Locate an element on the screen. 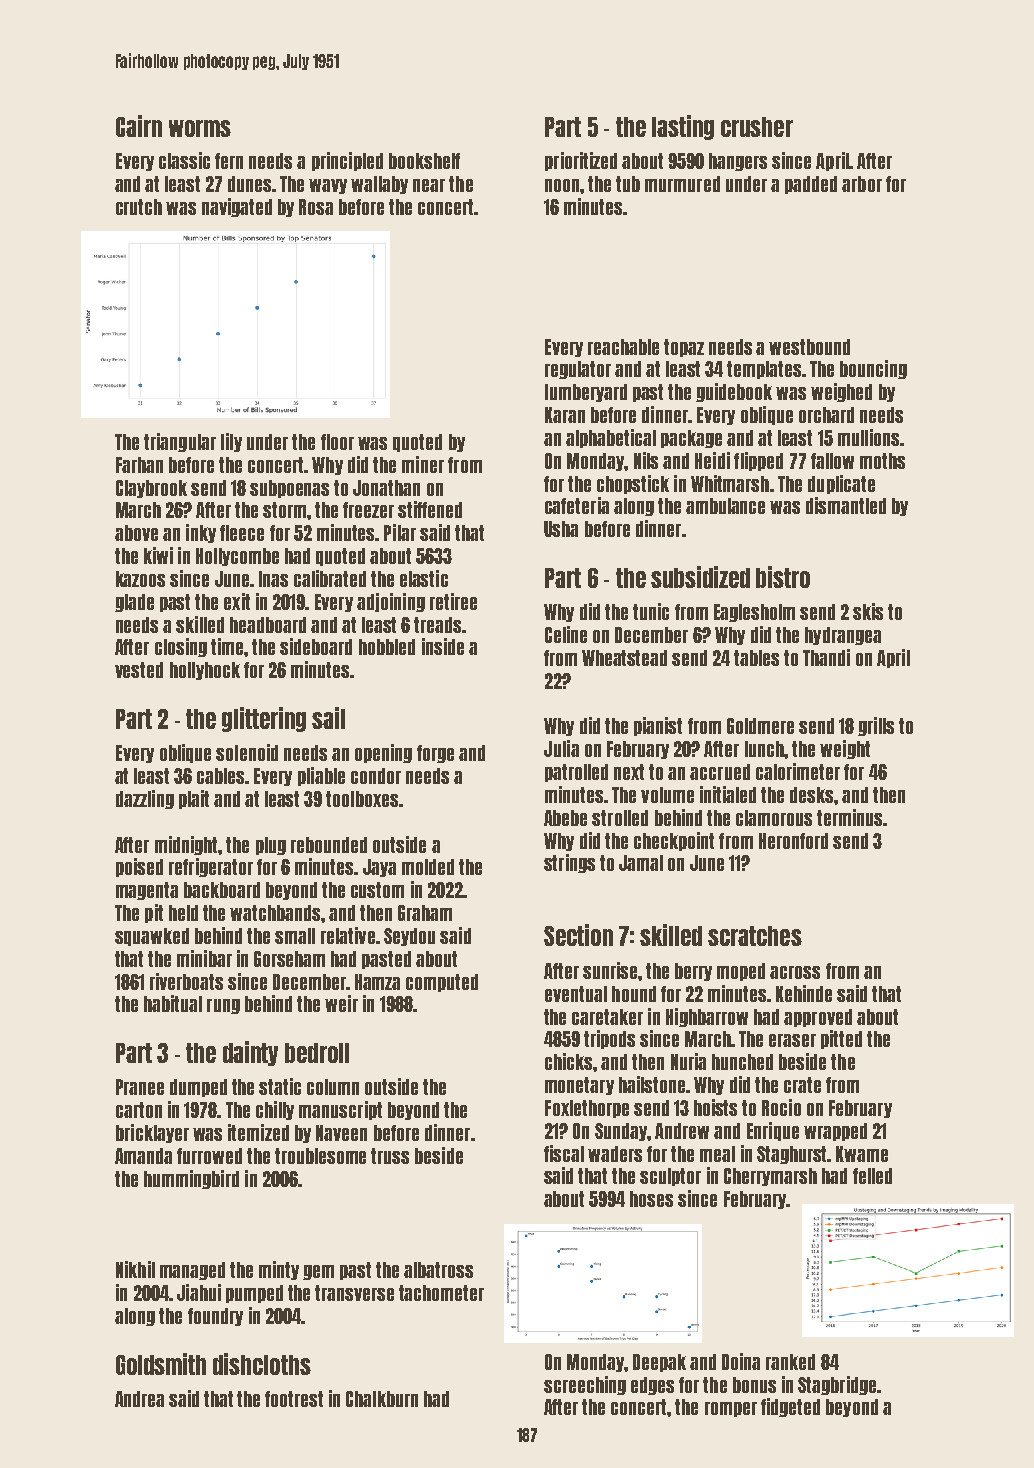 The width and height of the screenshot is (1034, 1468). fiscal is located at coordinates (564, 1153).
